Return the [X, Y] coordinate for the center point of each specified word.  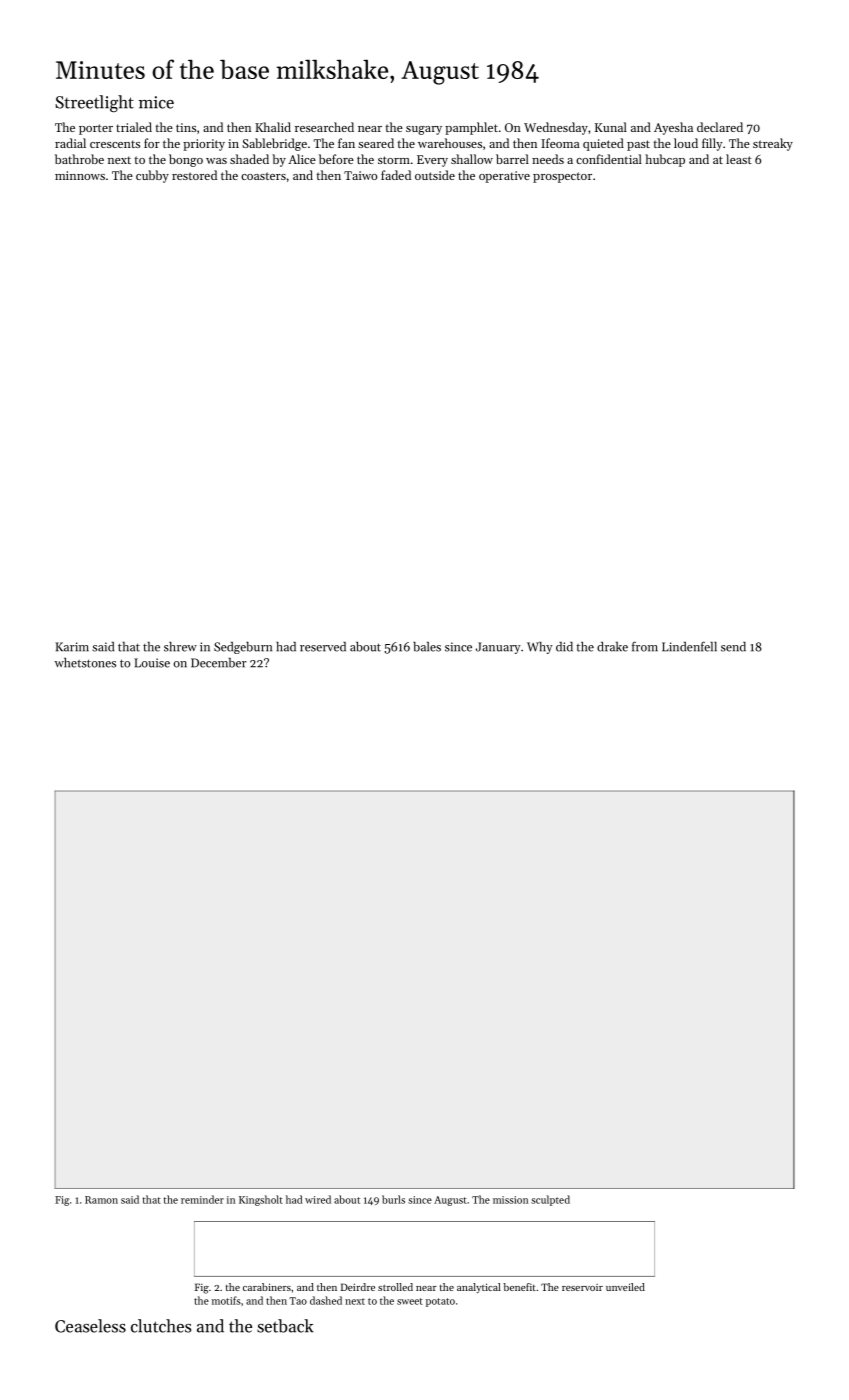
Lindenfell [689, 646]
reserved [323, 647]
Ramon [101, 1200]
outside [435, 175]
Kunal [611, 127]
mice [156, 102]
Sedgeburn [243, 648]
